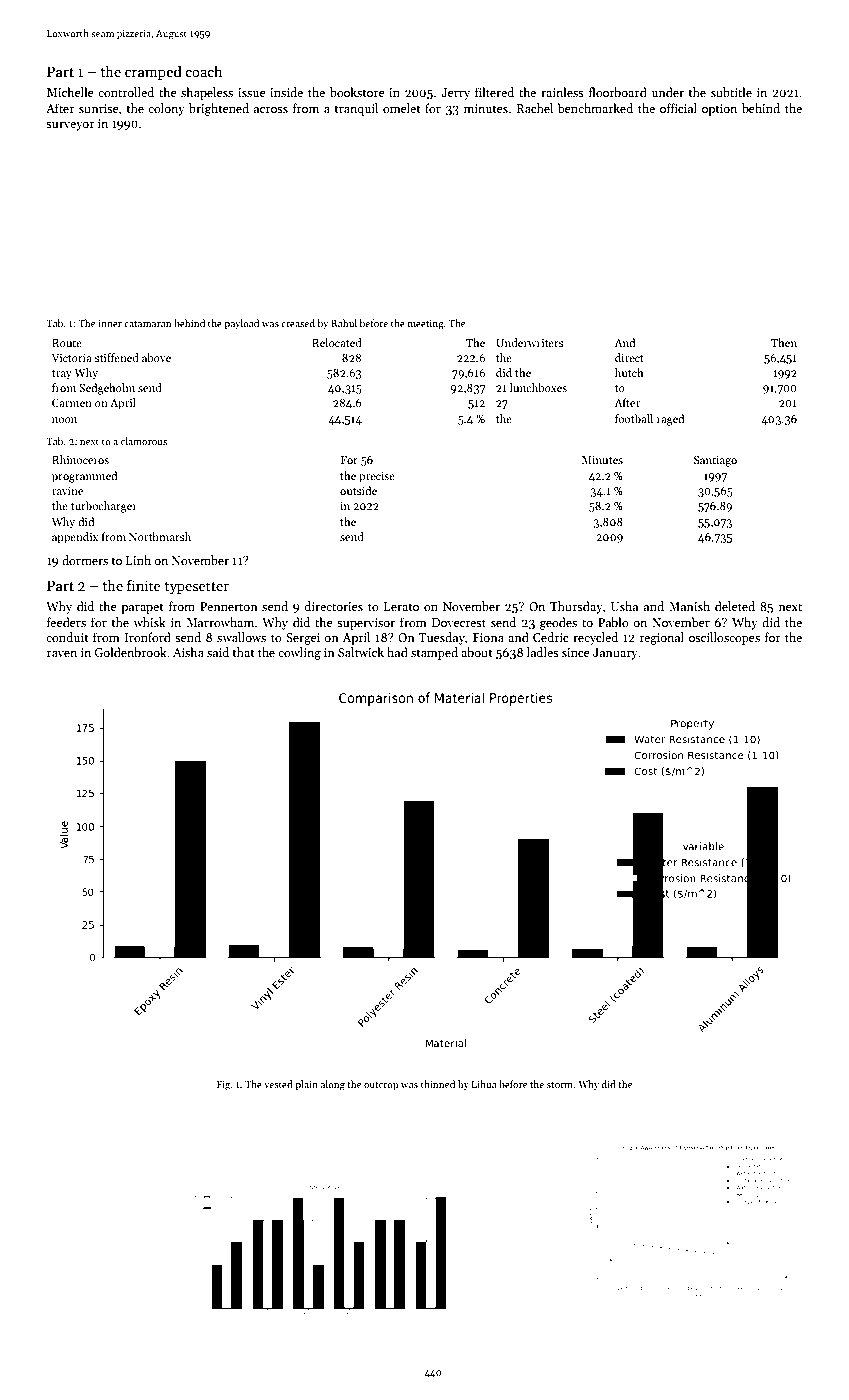  What do you see at coordinates (724, 638) in the screenshot?
I see `oscilloscopes` at bounding box center [724, 638].
